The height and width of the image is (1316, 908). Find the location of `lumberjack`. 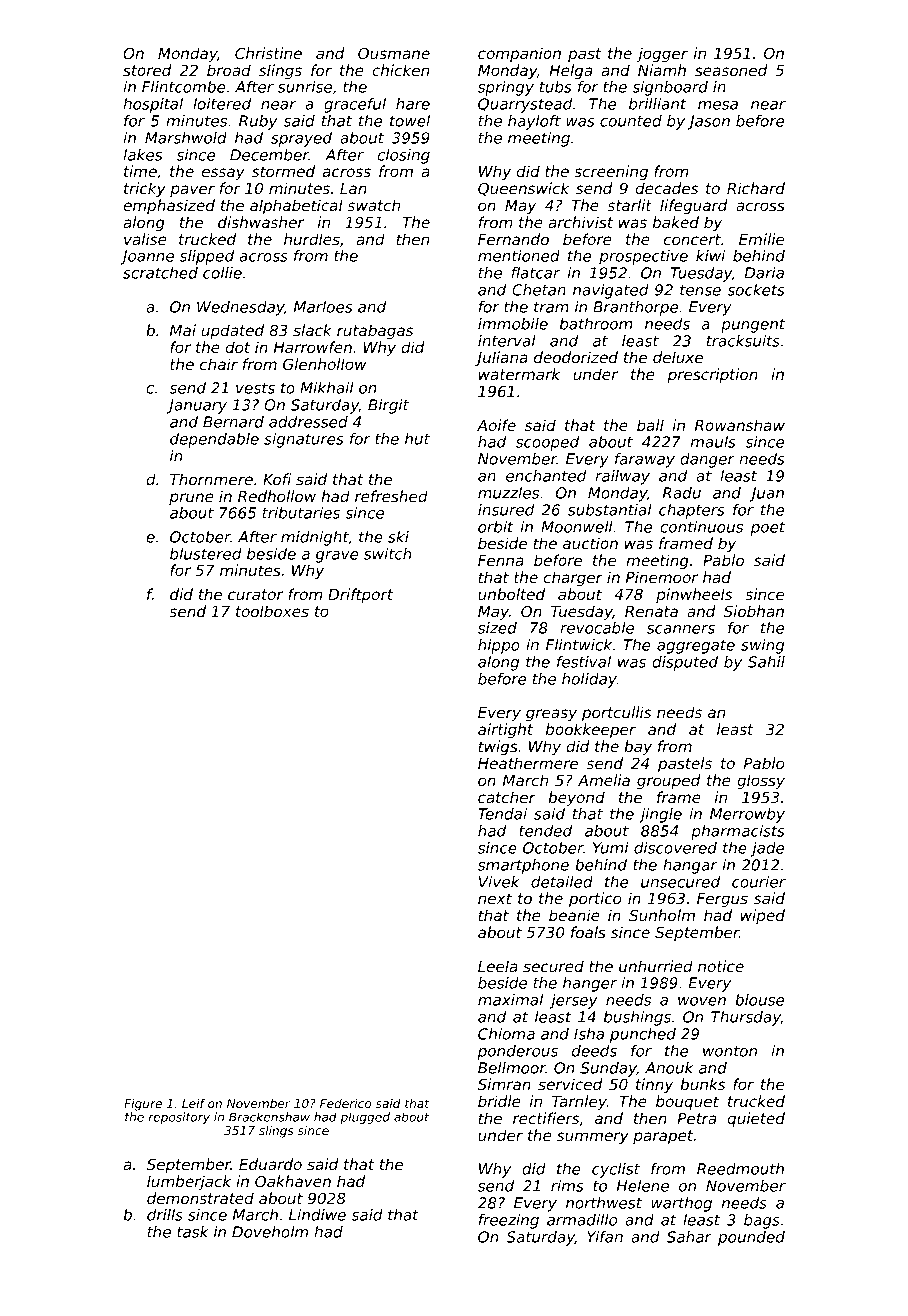

lumberjack is located at coordinates (189, 1182).
